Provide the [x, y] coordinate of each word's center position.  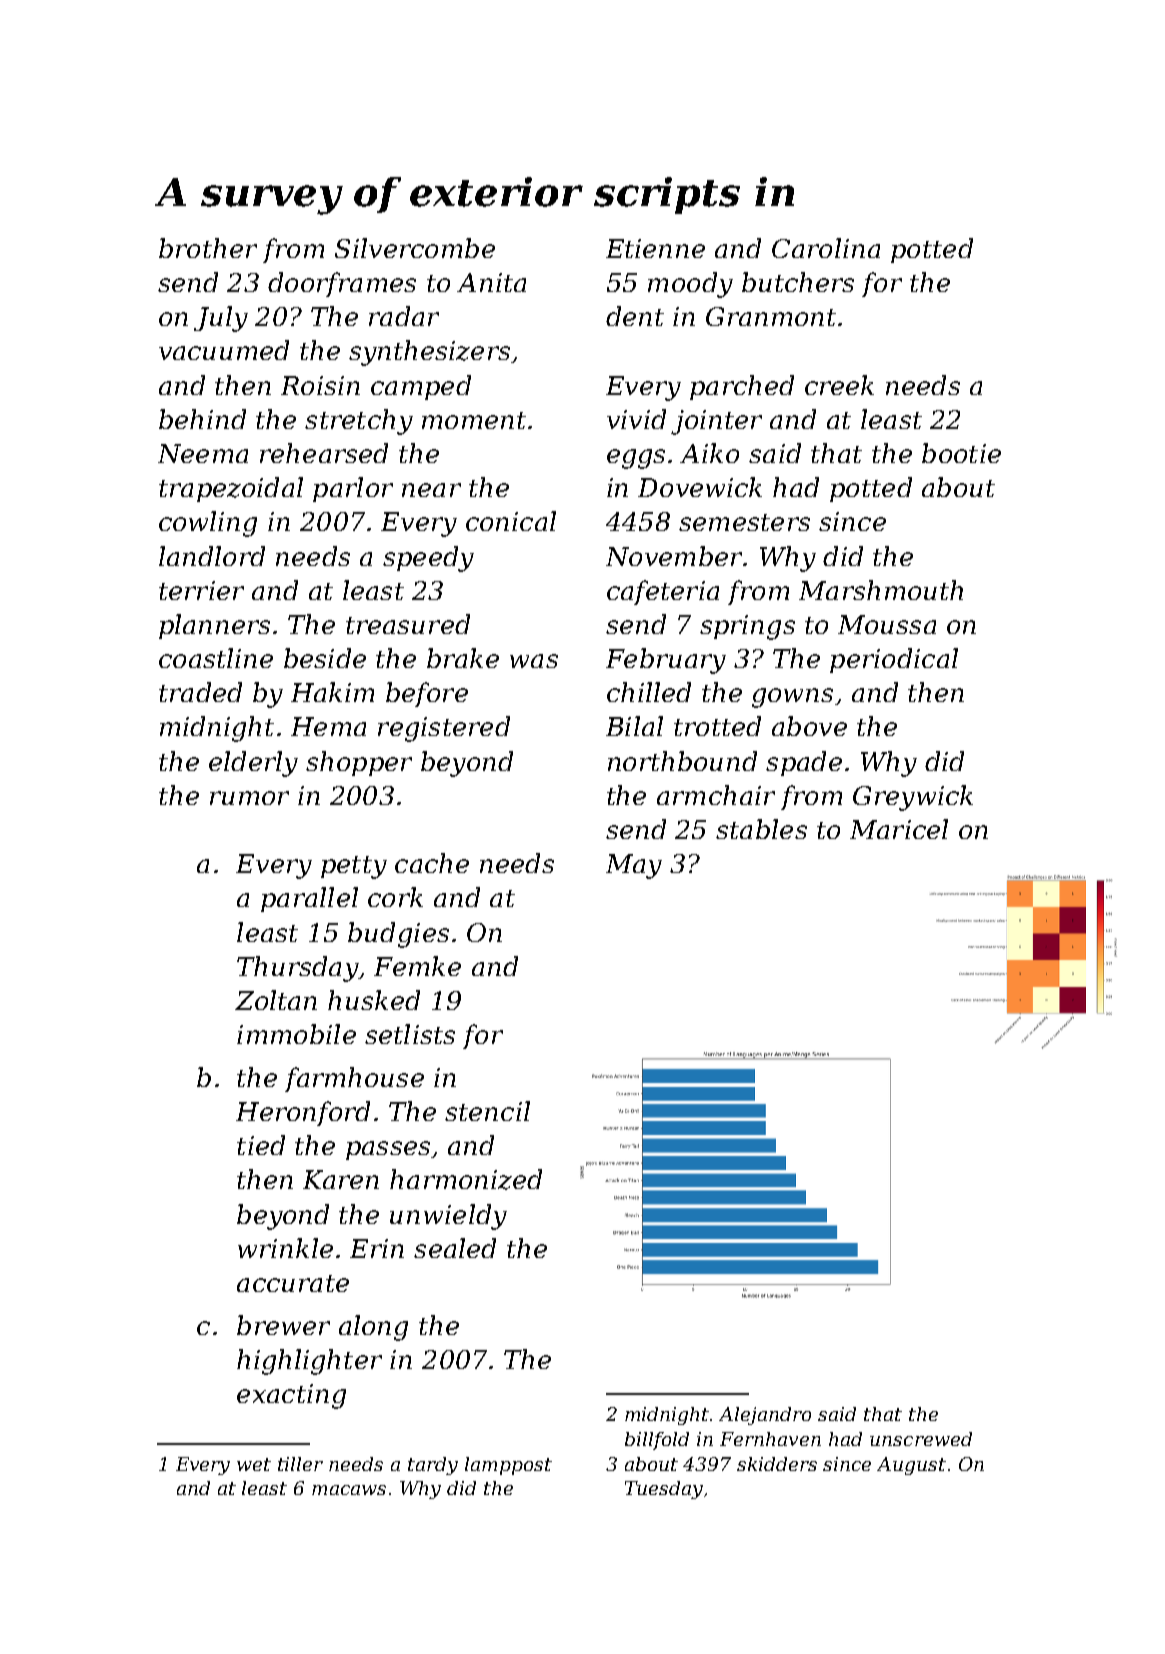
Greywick [913, 798]
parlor [353, 489]
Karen [341, 1179]
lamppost [508, 1466]
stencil [487, 1111]
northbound [682, 761]
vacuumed [224, 350]
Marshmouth [881, 590]
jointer [716, 422]
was [534, 661]
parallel [309, 899]
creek [839, 385]
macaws [349, 1490]
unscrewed [921, 1439]
